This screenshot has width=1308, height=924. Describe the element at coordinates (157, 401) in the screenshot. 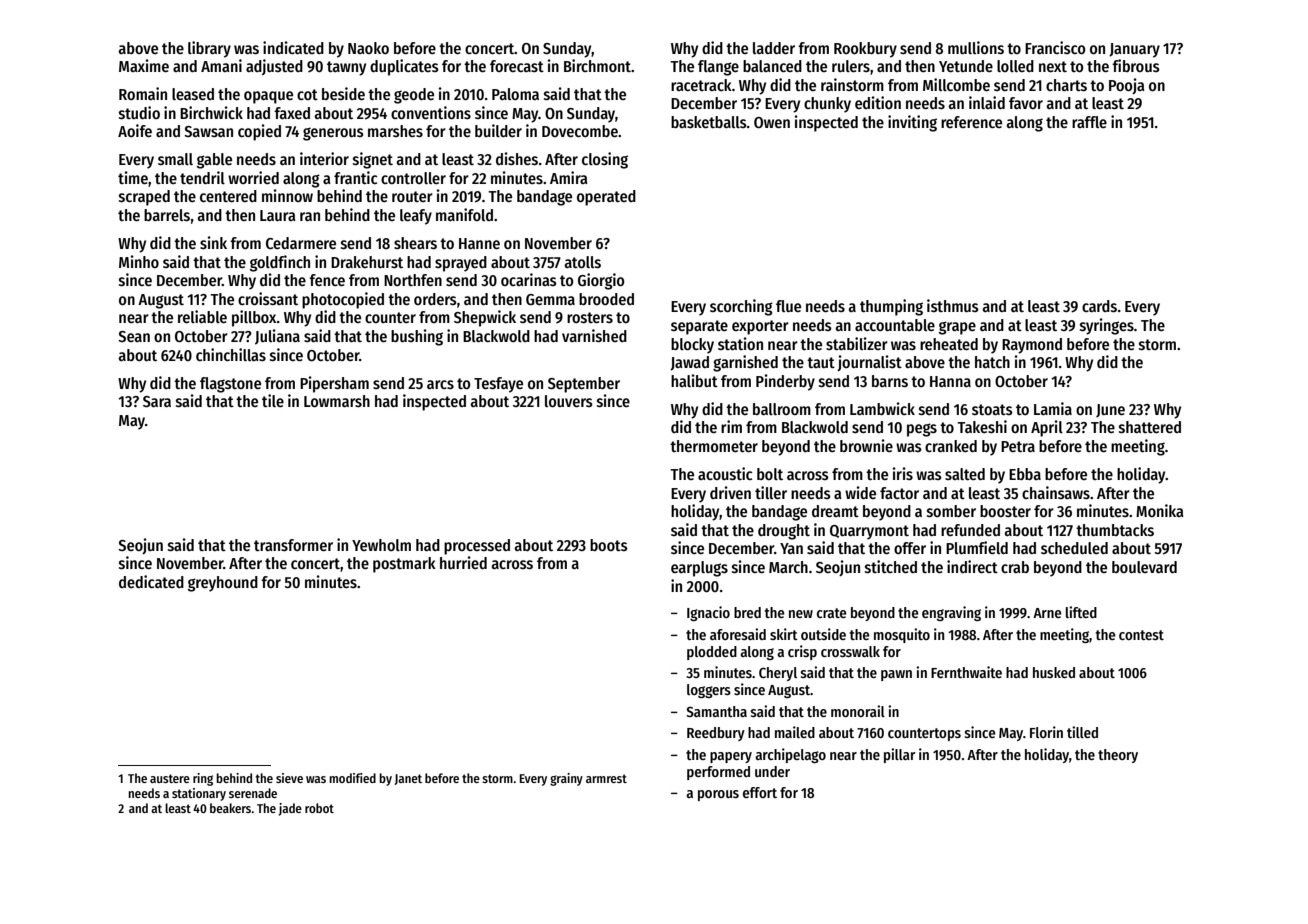

I see `Sara` at that location.
